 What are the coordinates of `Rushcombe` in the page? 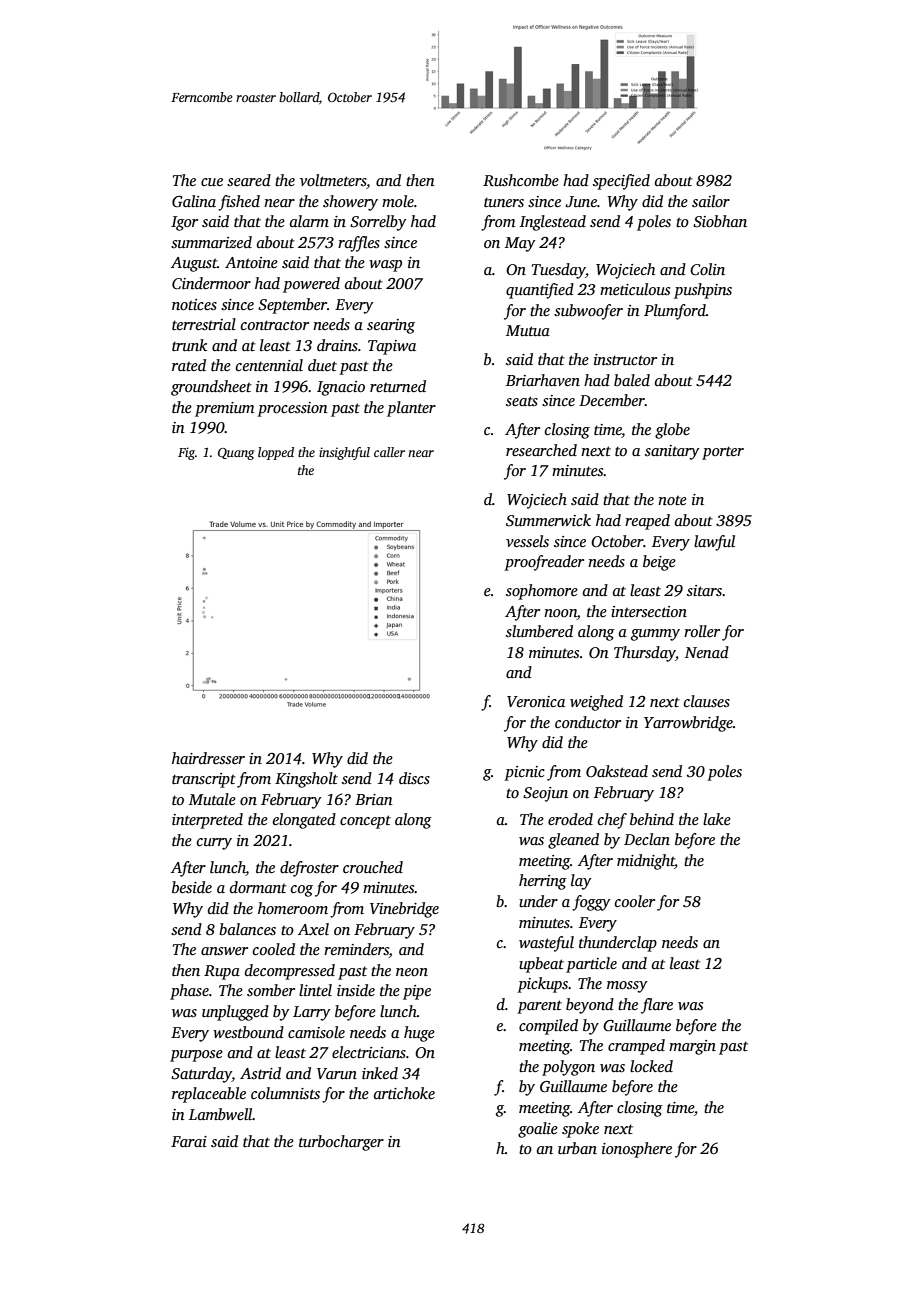 It's located at (521, 180).
